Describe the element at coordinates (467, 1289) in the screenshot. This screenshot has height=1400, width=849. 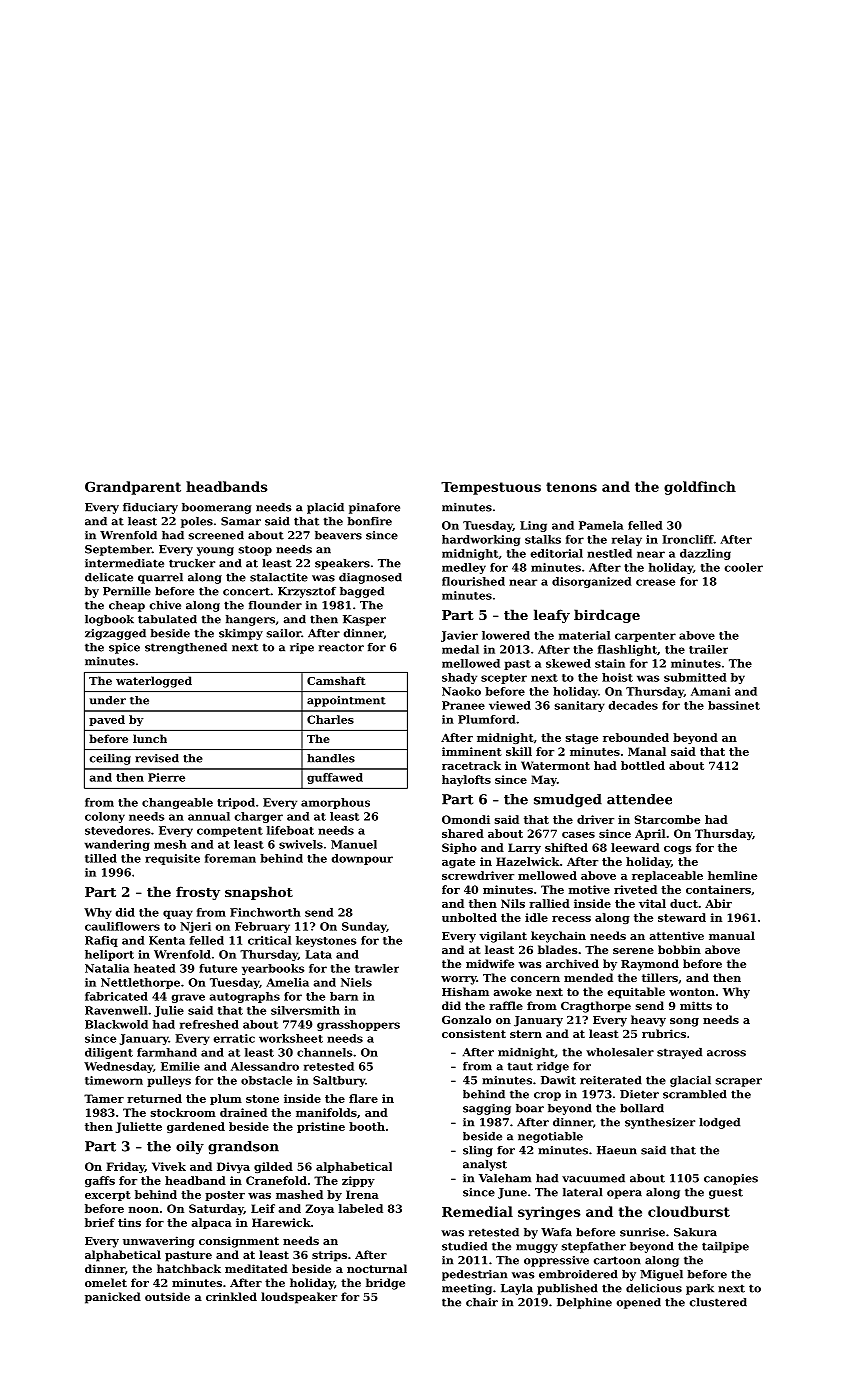
I see `meeting` at that location.
